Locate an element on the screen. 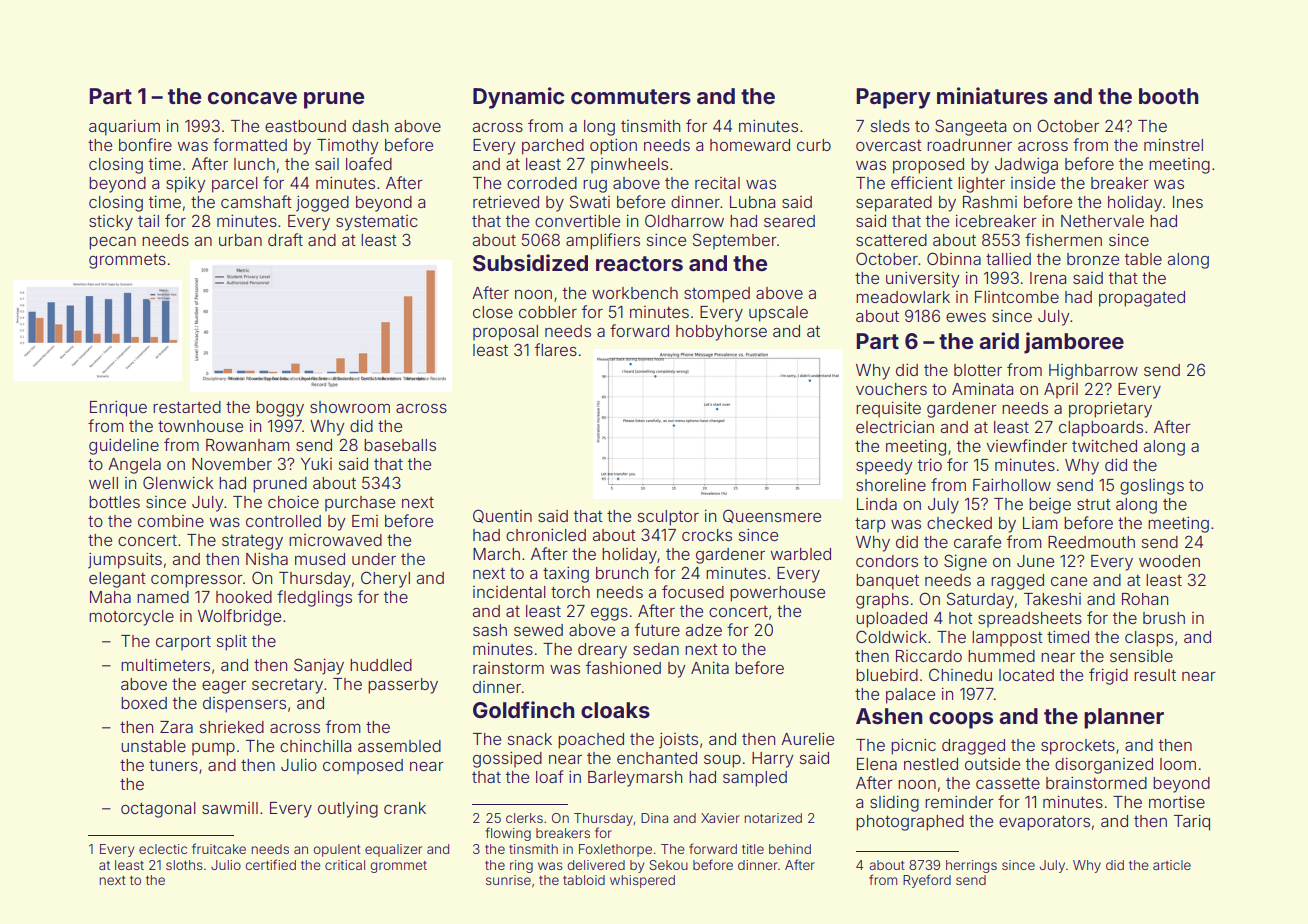 The image size is (1308, 924). commuters is located at coordinates (631, 96).
